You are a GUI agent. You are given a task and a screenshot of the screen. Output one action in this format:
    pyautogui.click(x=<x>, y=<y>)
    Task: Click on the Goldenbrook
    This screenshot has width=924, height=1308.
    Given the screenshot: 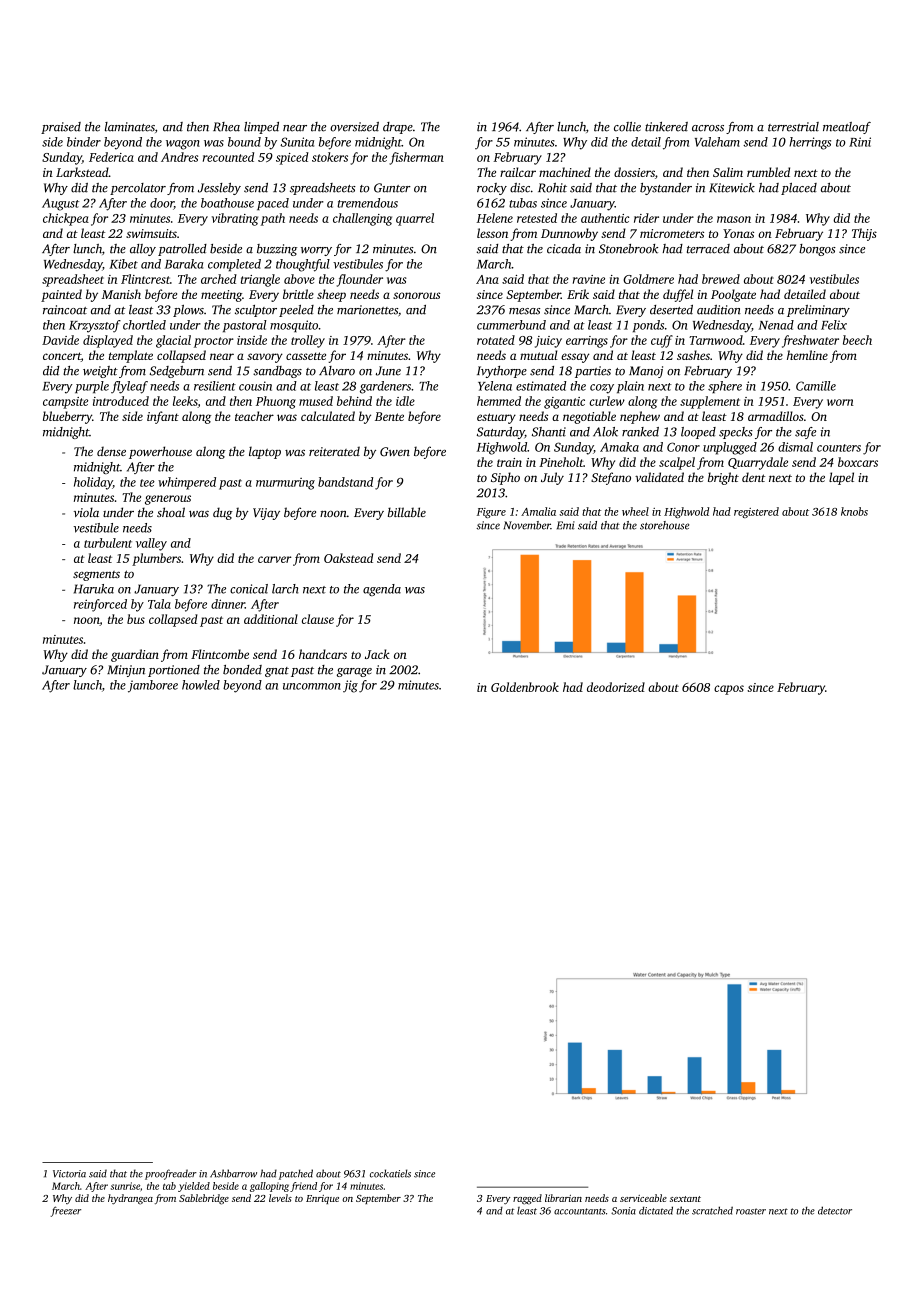 What is the action you would take?
    pyautogui.click(x=525, y=687)
